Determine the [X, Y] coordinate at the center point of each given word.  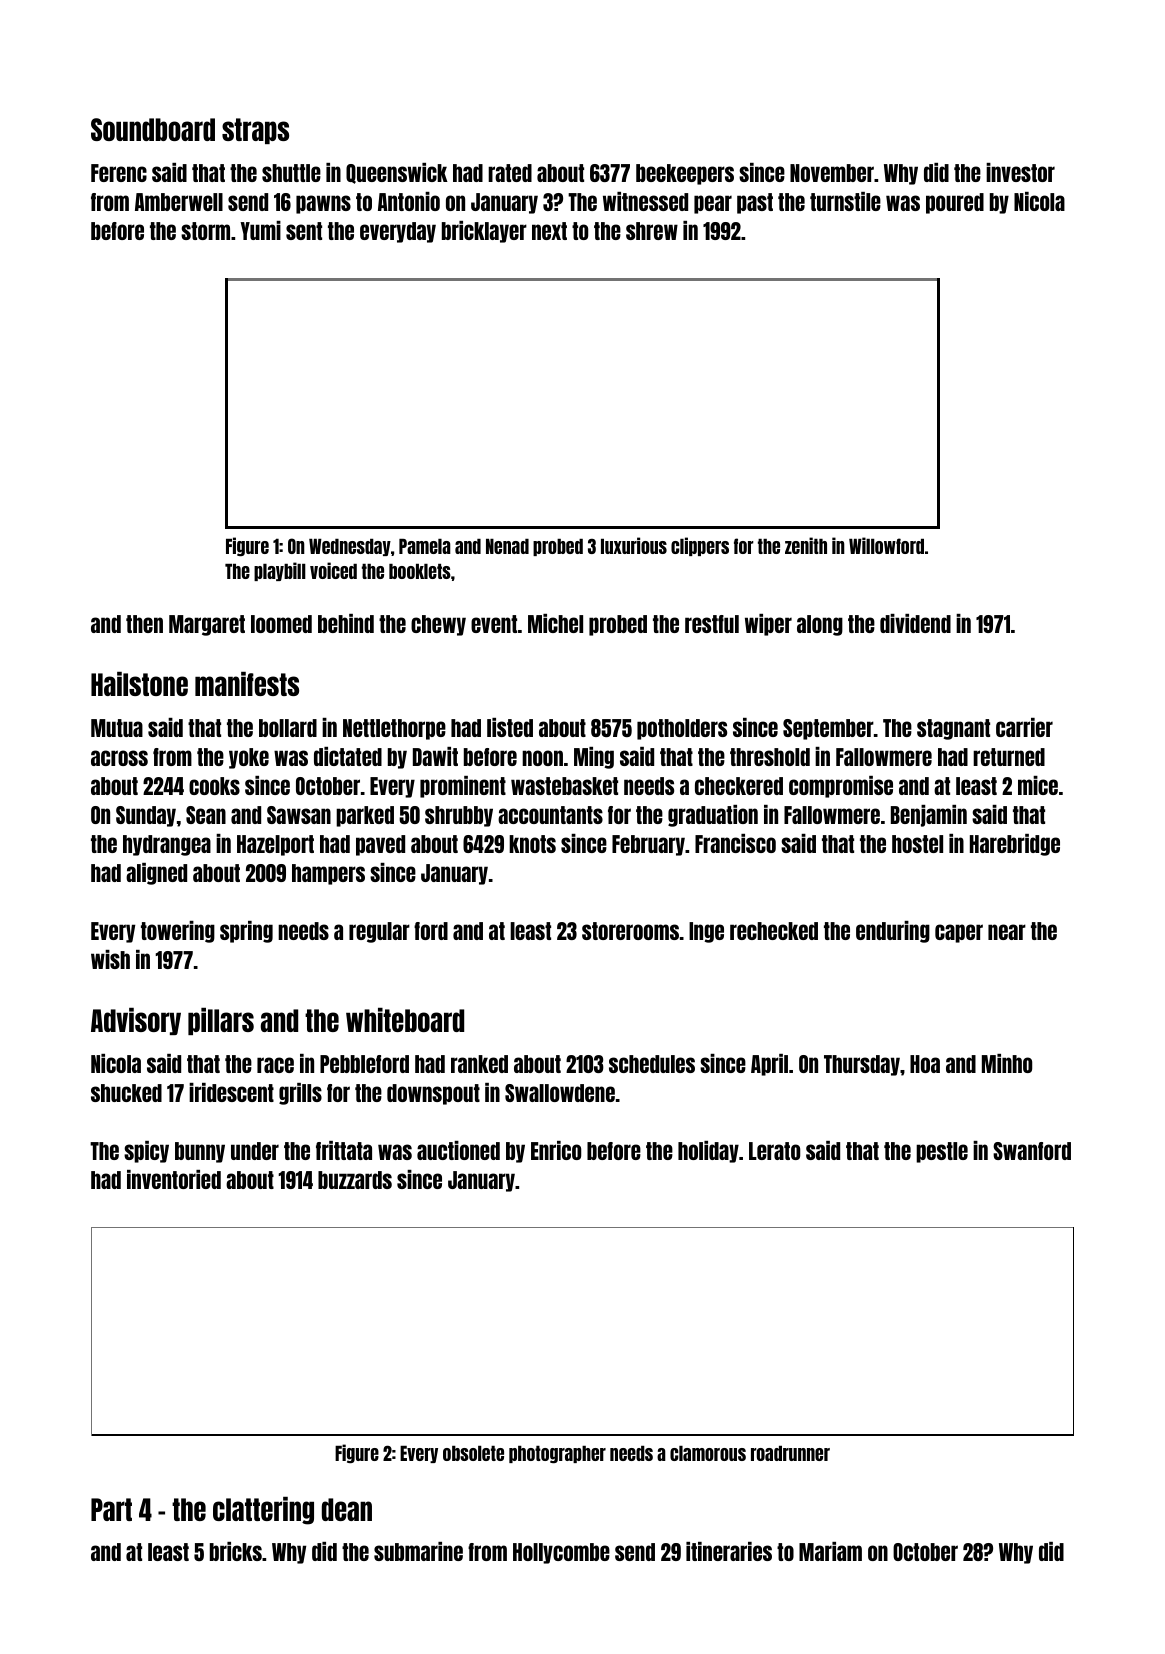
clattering [263, 1511]
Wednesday [350, 547]
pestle [942, 1152]
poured [955, 203]
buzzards [355, 1180]
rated [510, 173]
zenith [806, 545]
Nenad [507, 546]
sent [304, 231]
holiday [708, 1152]
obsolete [473, 1453]
